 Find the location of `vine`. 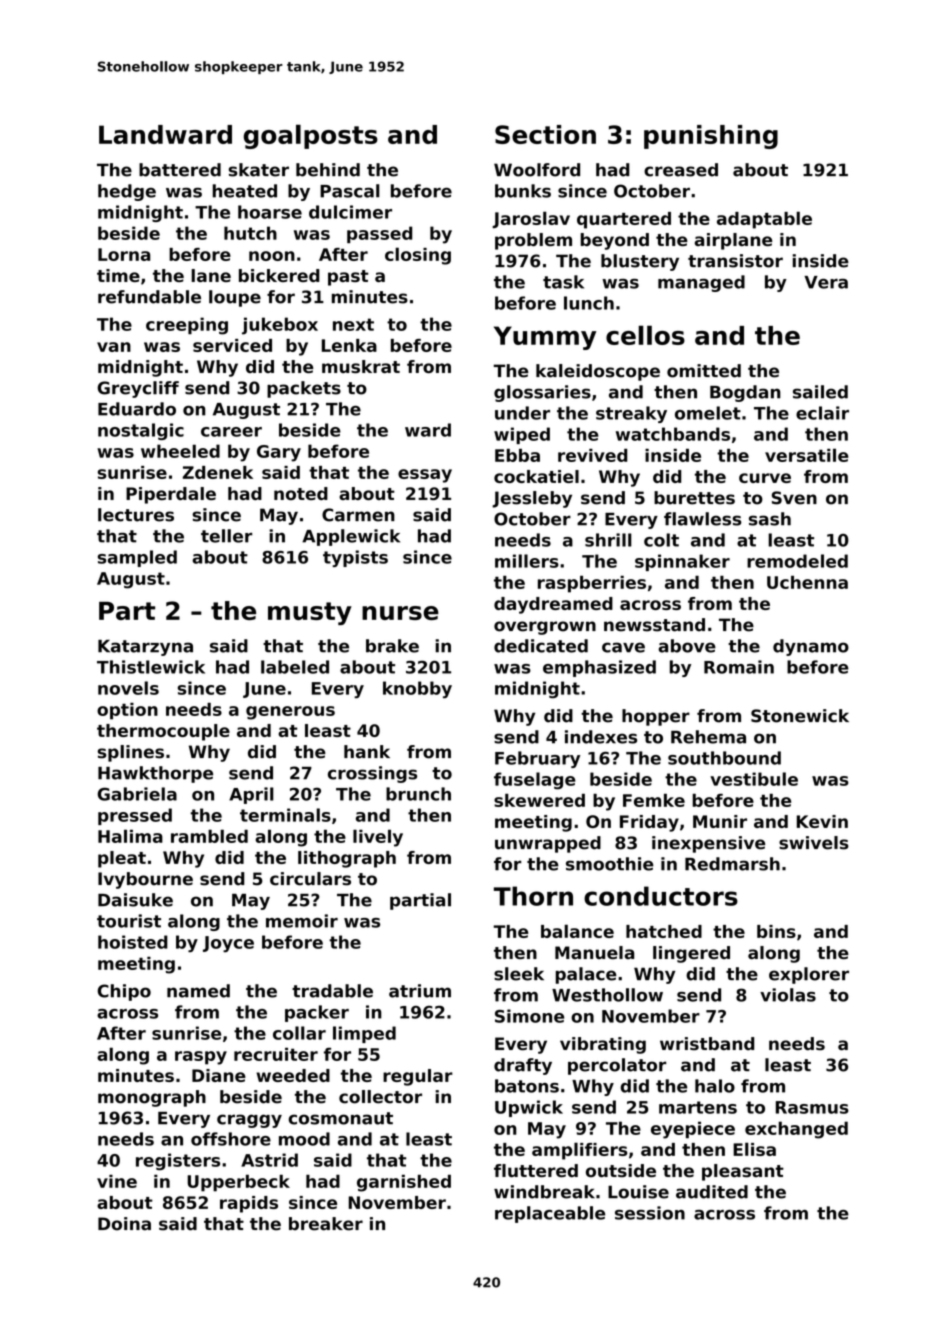

vine is located at coordinates (117, 1181).
